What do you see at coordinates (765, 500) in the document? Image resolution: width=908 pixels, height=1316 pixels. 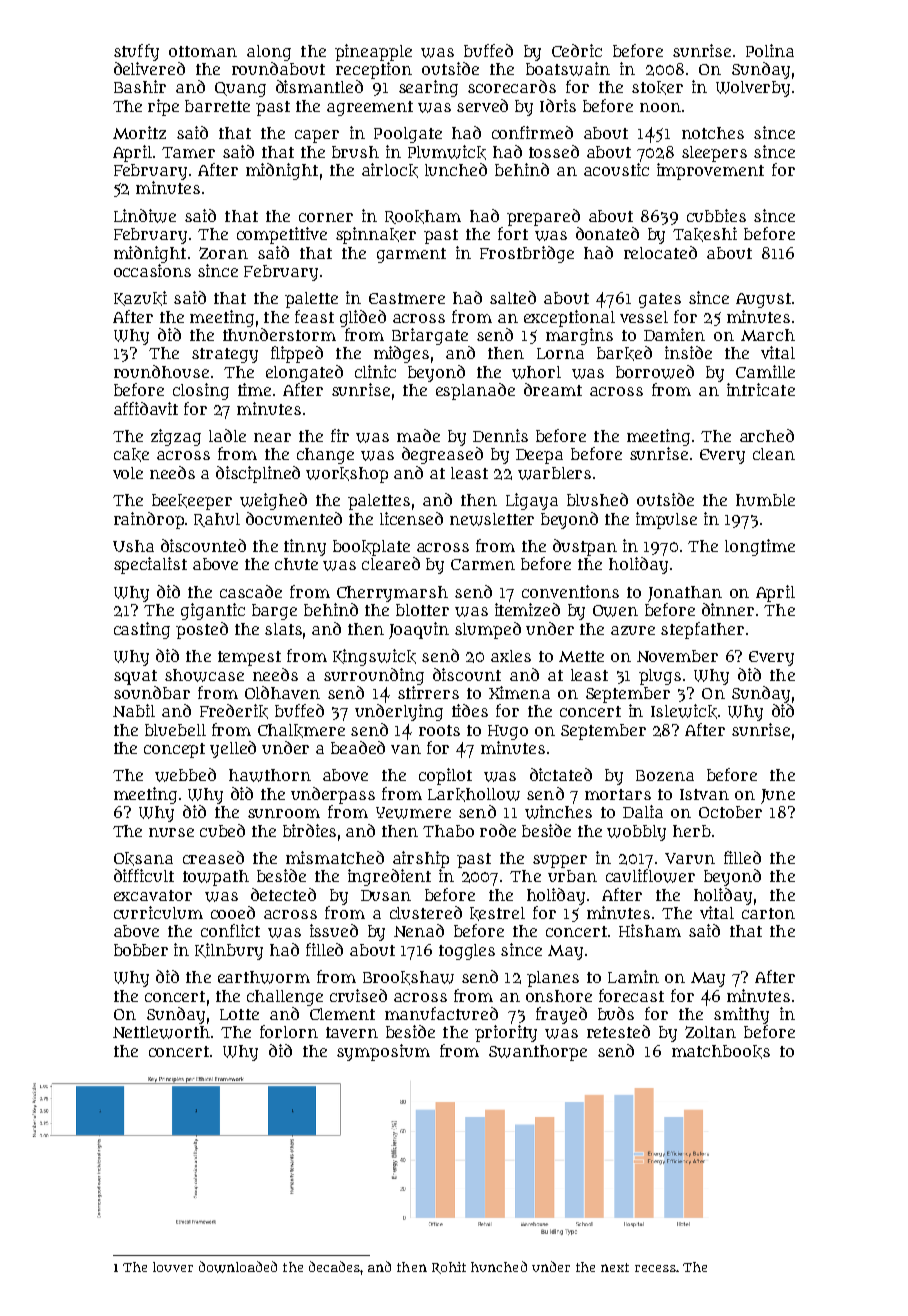 I see `humble` at bounding box center [765, 500].
